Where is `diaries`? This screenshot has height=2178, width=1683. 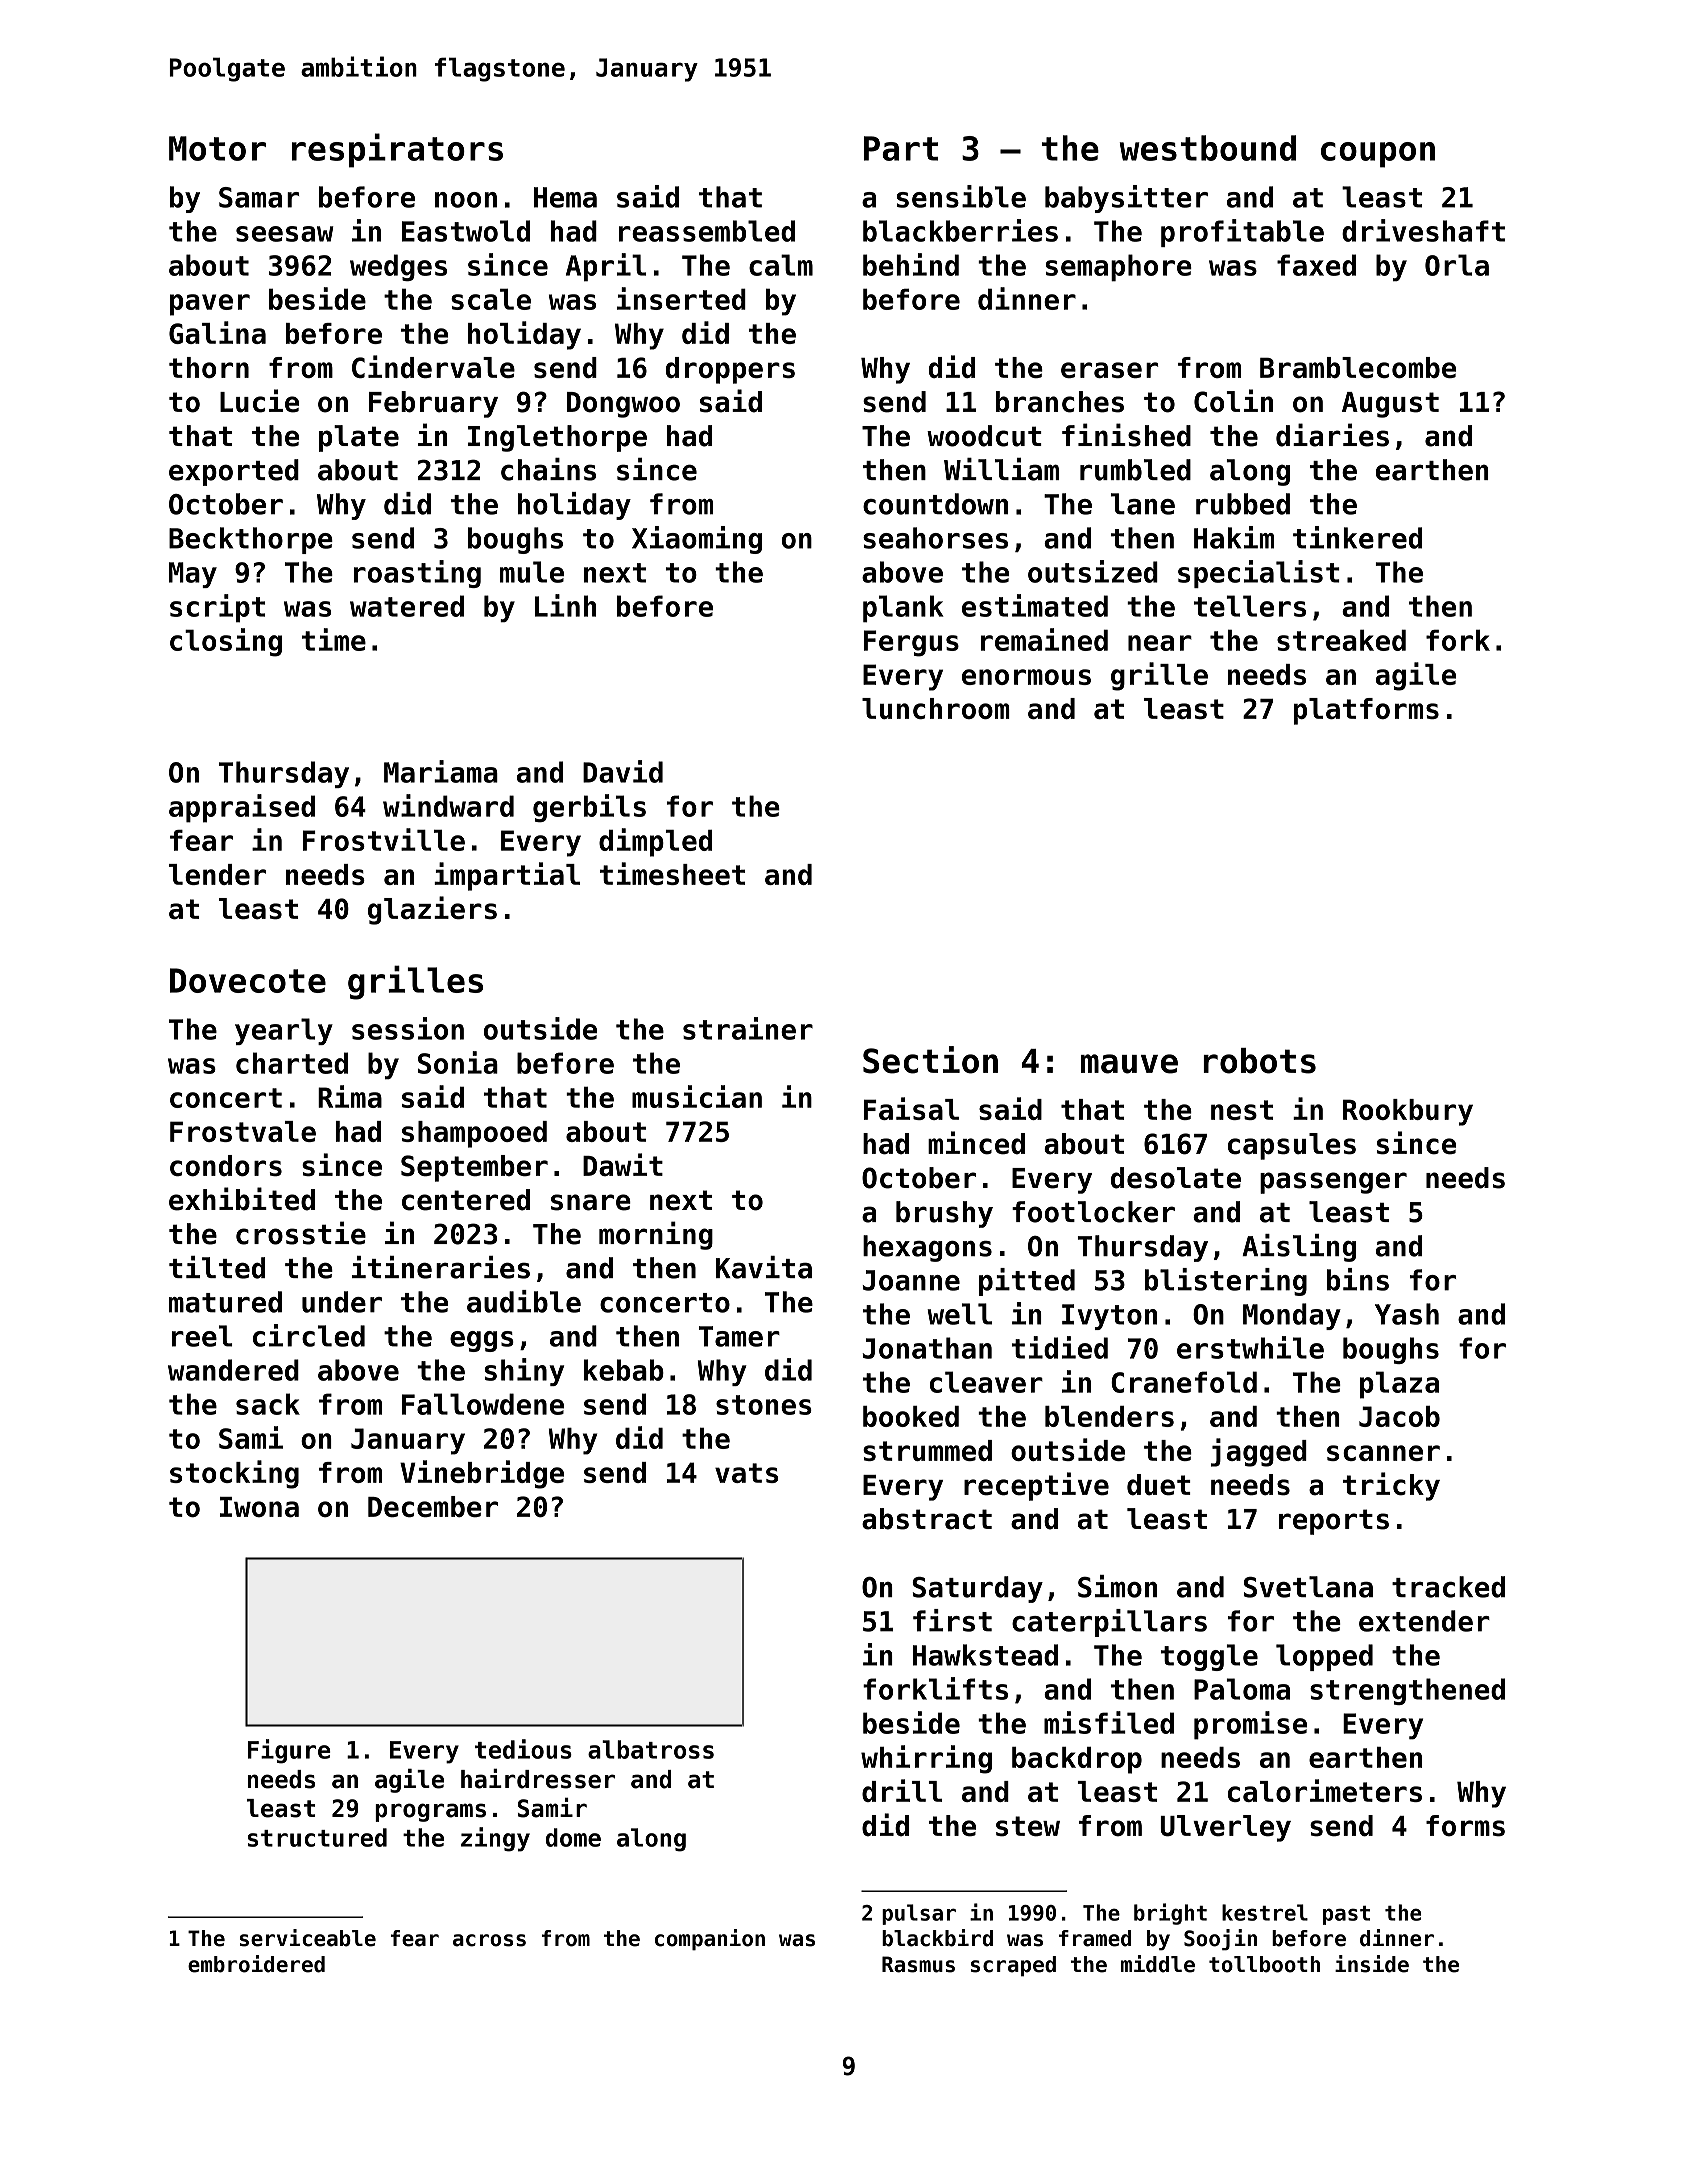
diaries is located at coordinates (1332, 435).
